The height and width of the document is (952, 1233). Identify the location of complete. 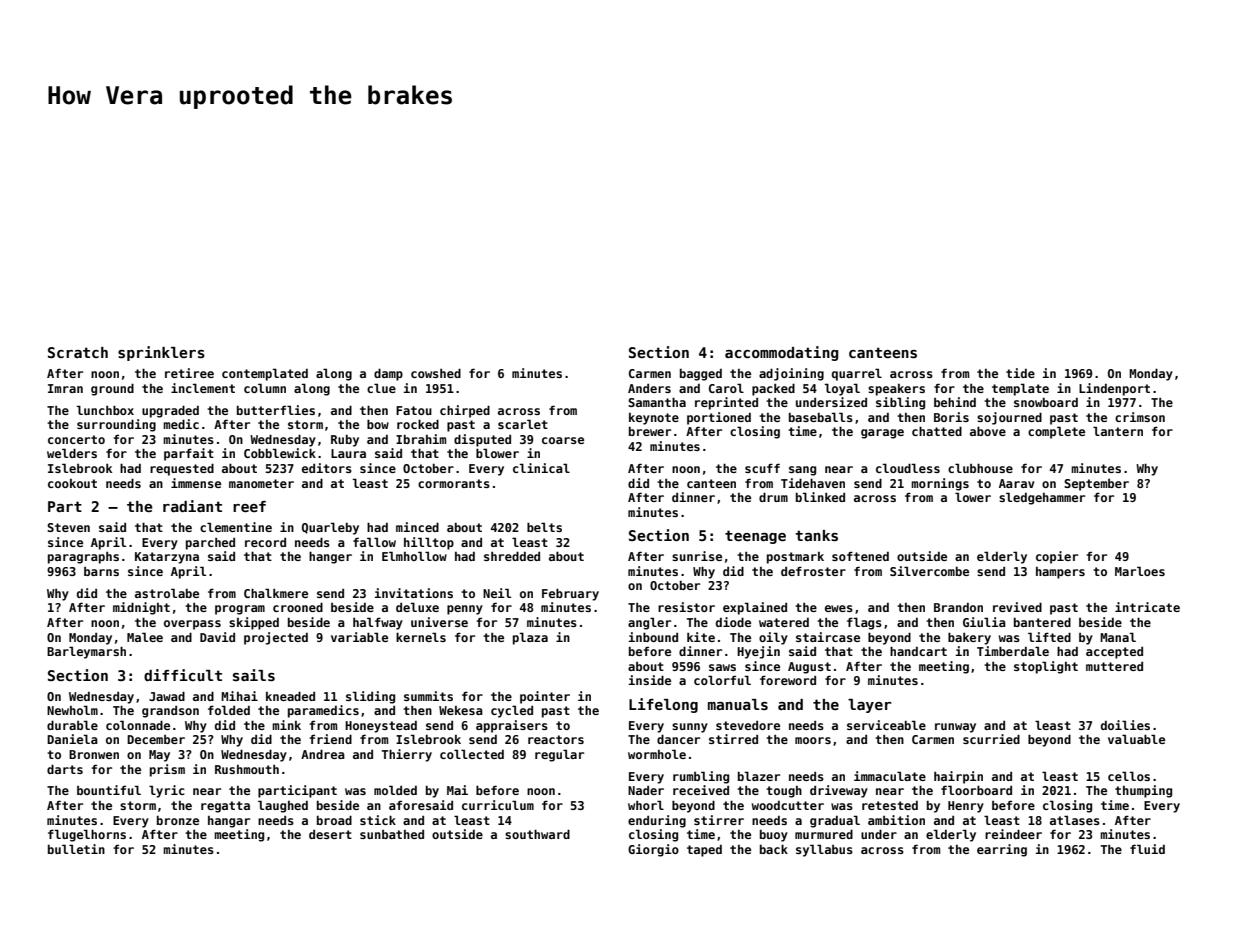
(1056, 432).
